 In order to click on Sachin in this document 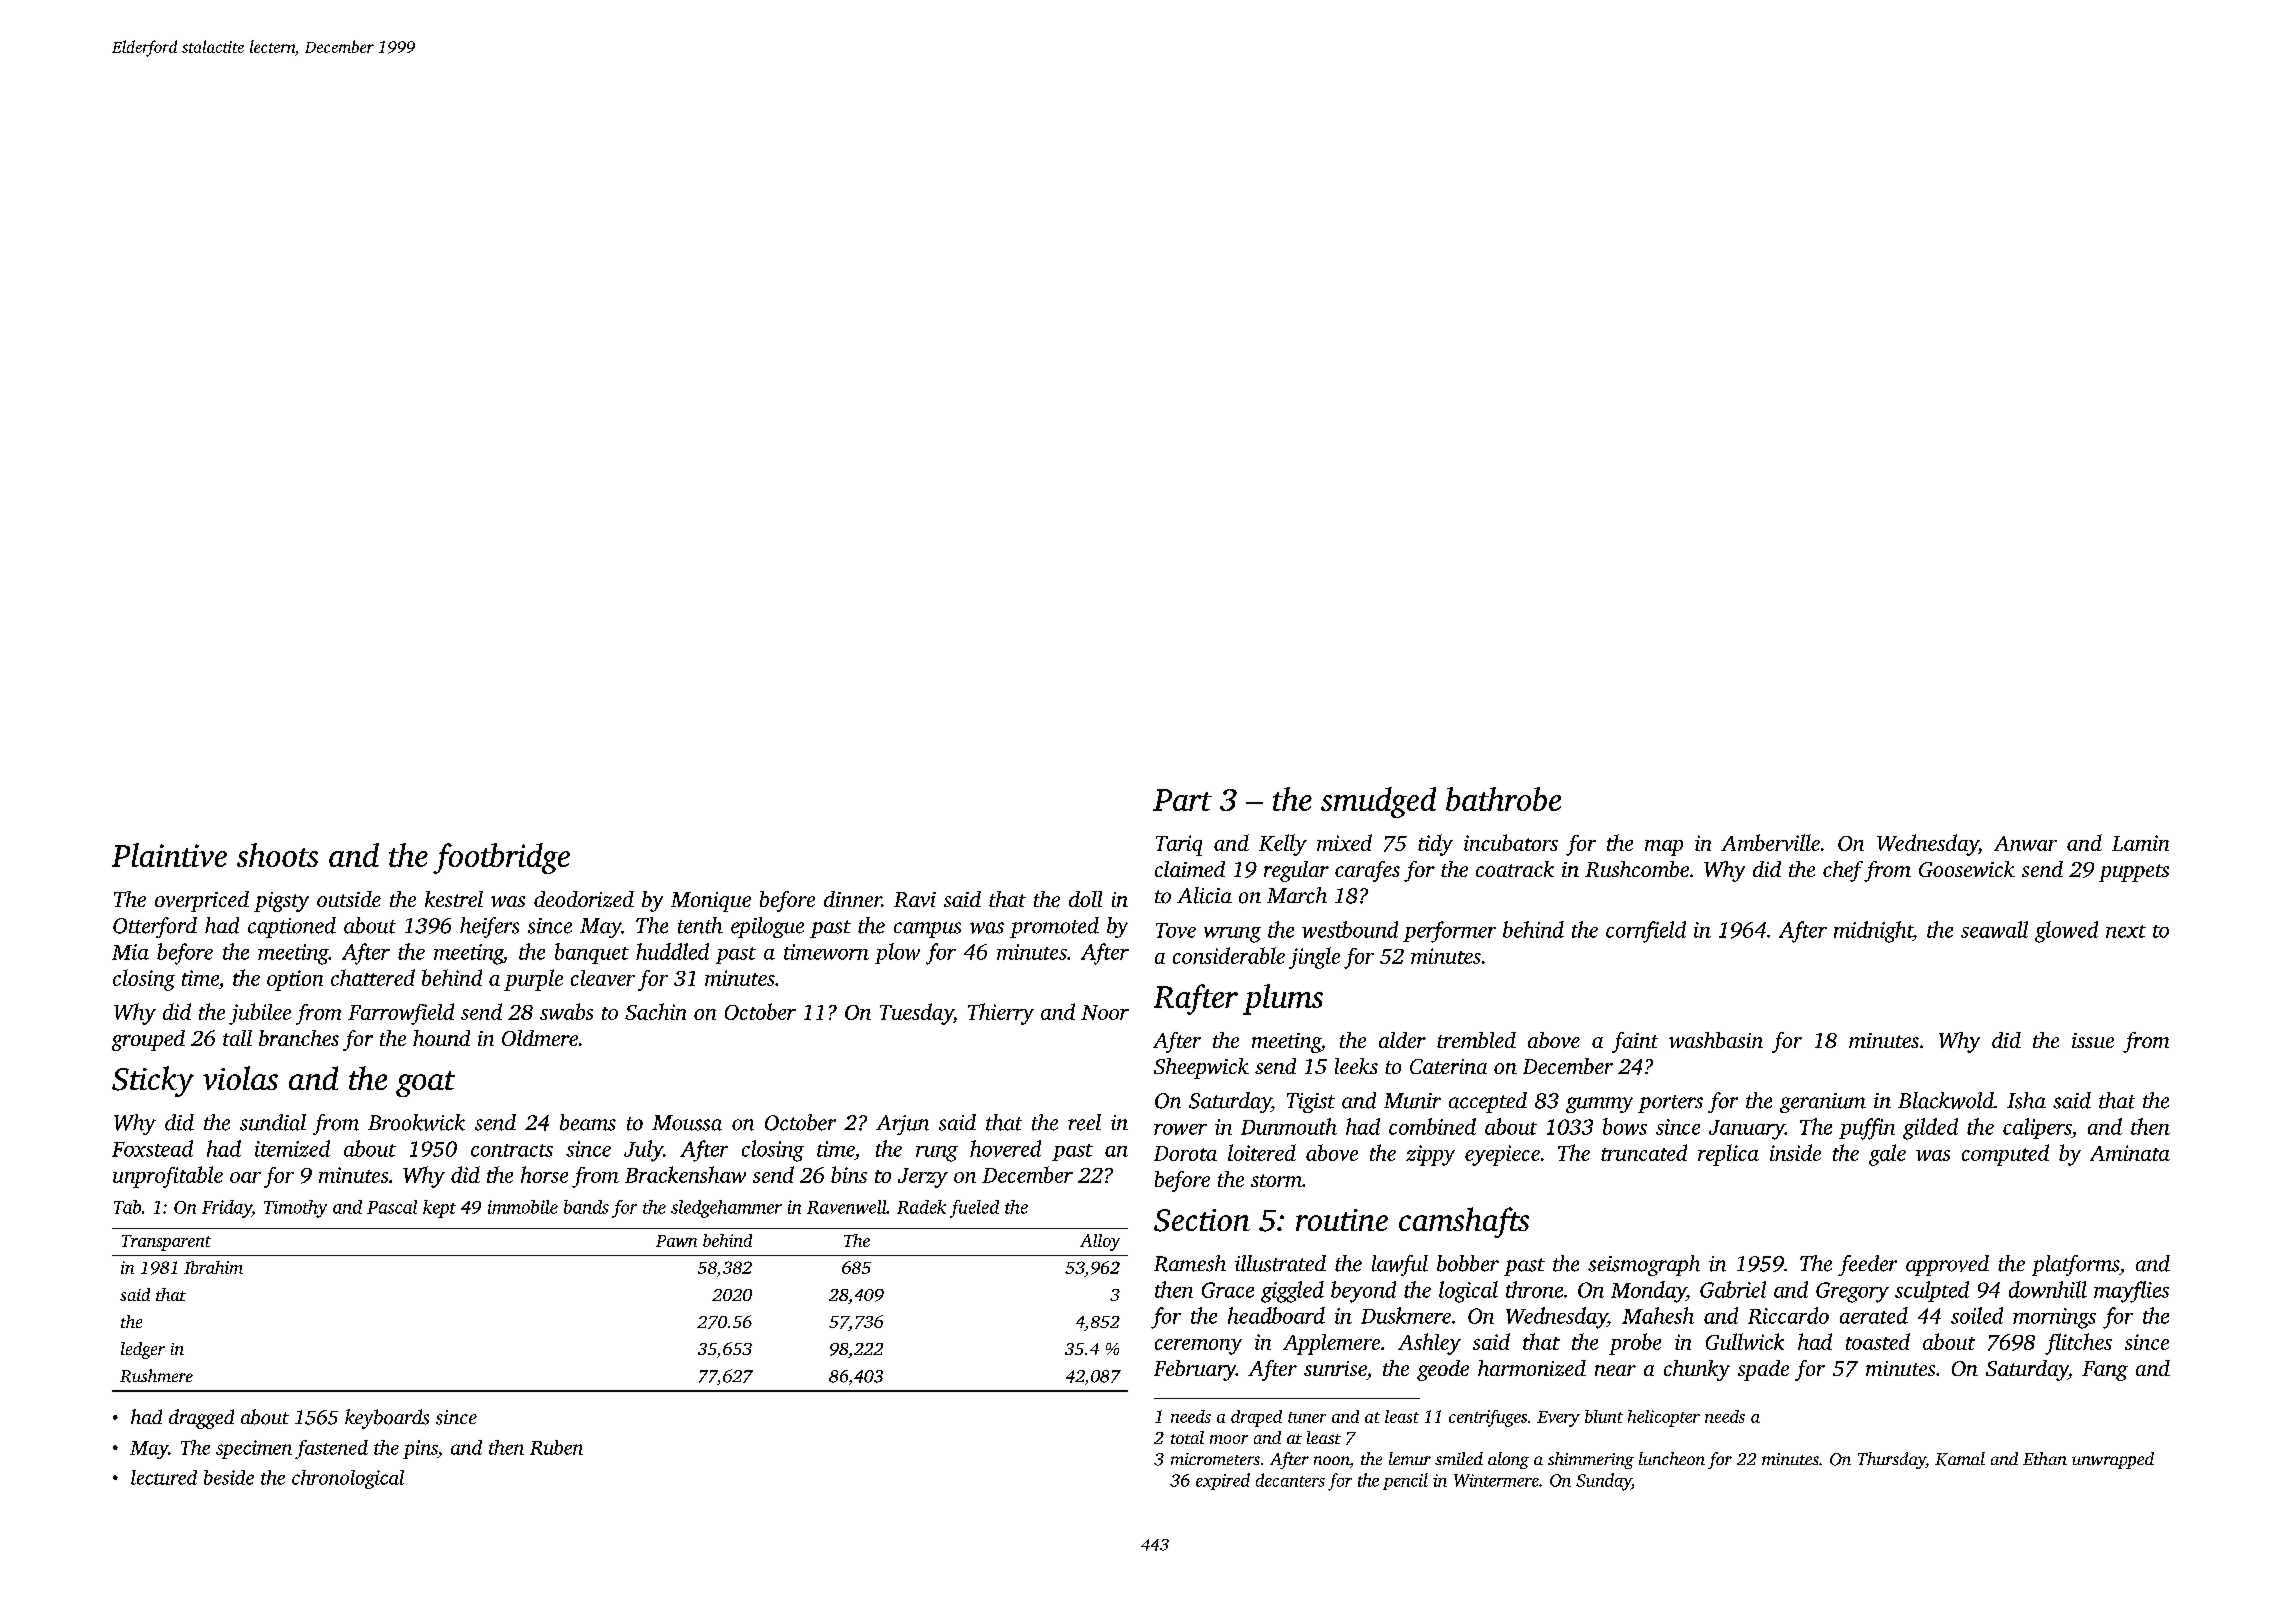, I will do `click(655, 1011)`.
